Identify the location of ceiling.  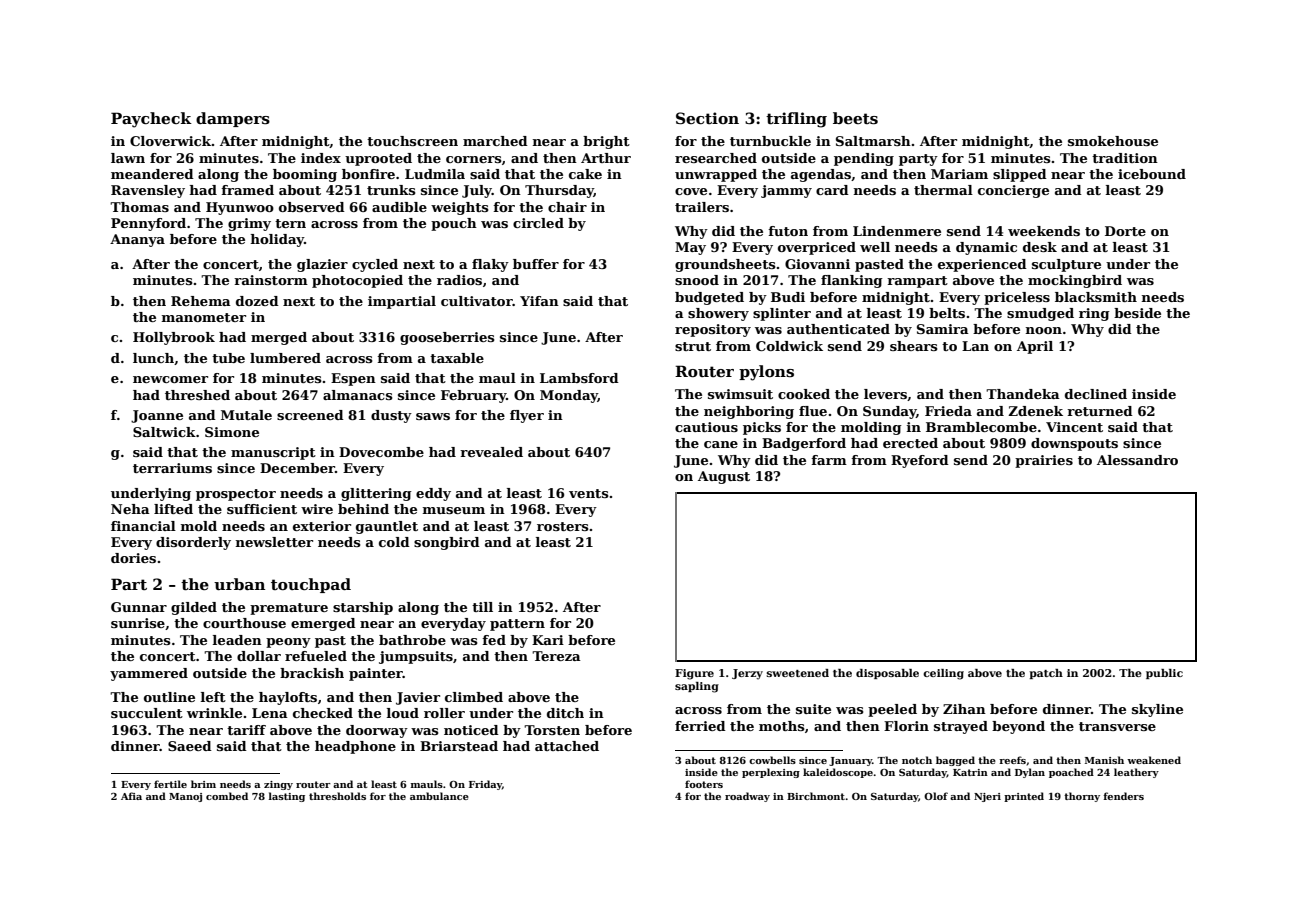
(943, 674).
